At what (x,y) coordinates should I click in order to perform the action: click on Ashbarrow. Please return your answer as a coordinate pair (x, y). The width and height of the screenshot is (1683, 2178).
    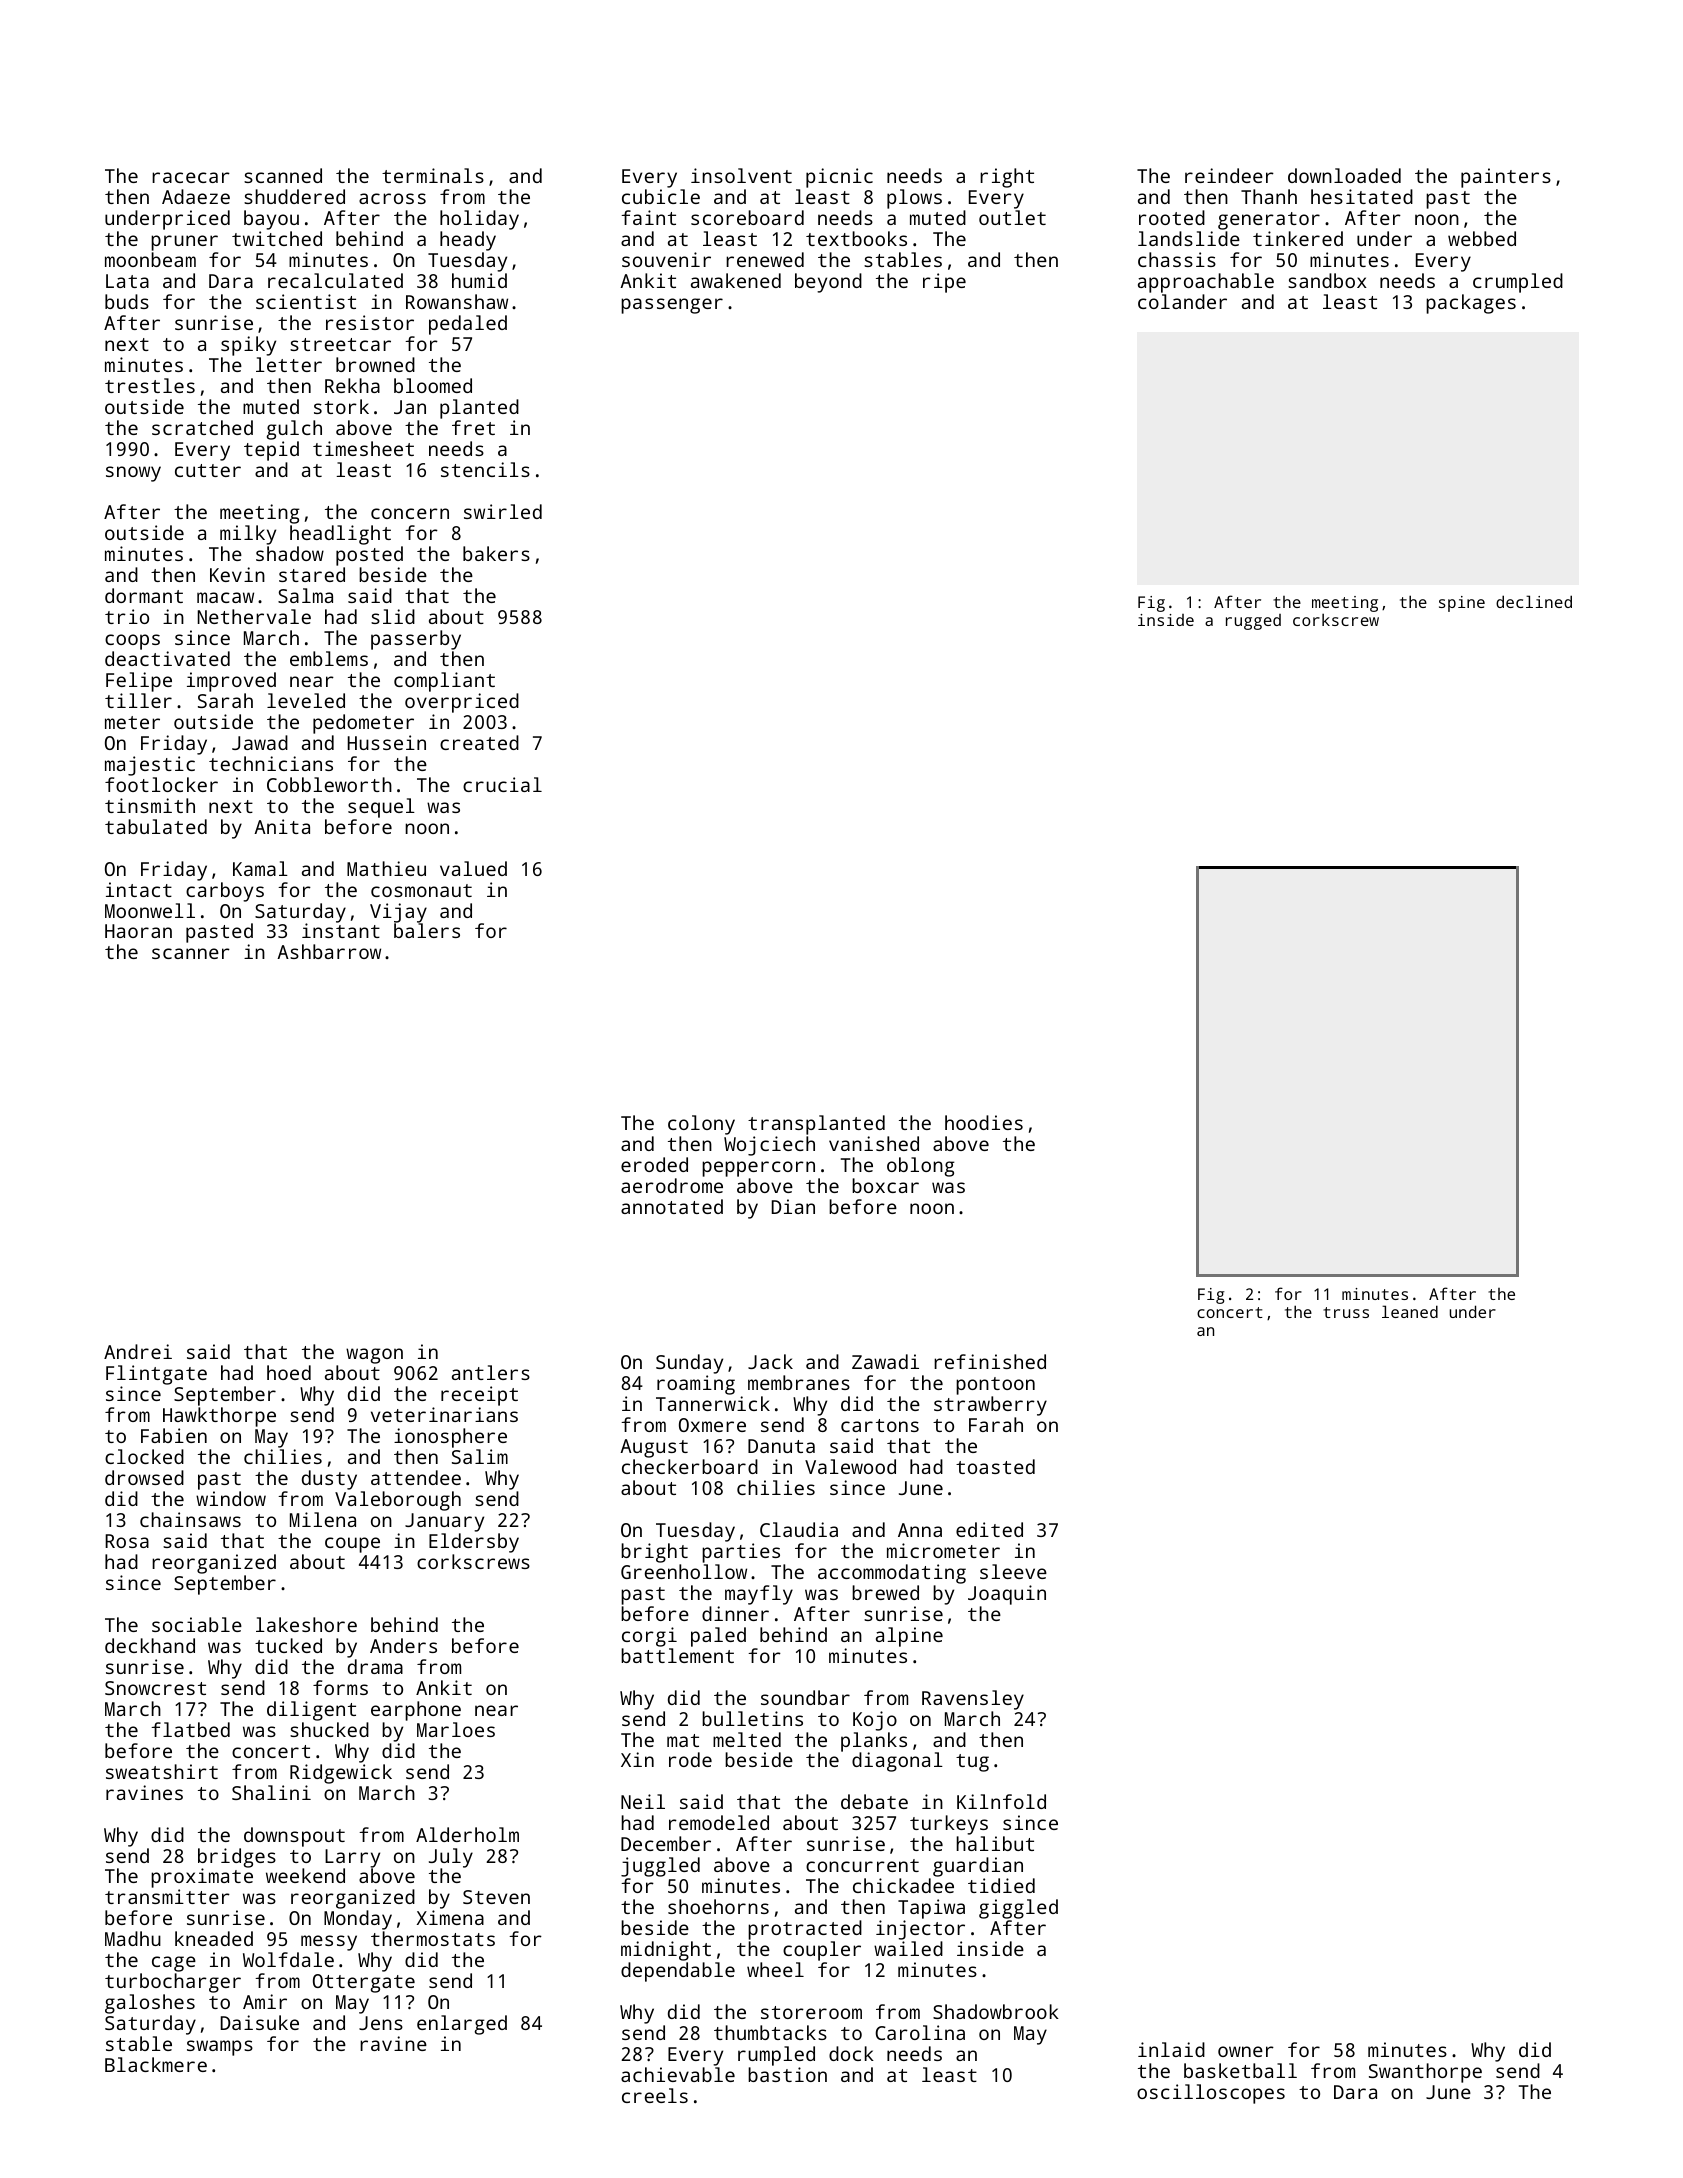
    Looking at the image, I should click on (329, 951).
